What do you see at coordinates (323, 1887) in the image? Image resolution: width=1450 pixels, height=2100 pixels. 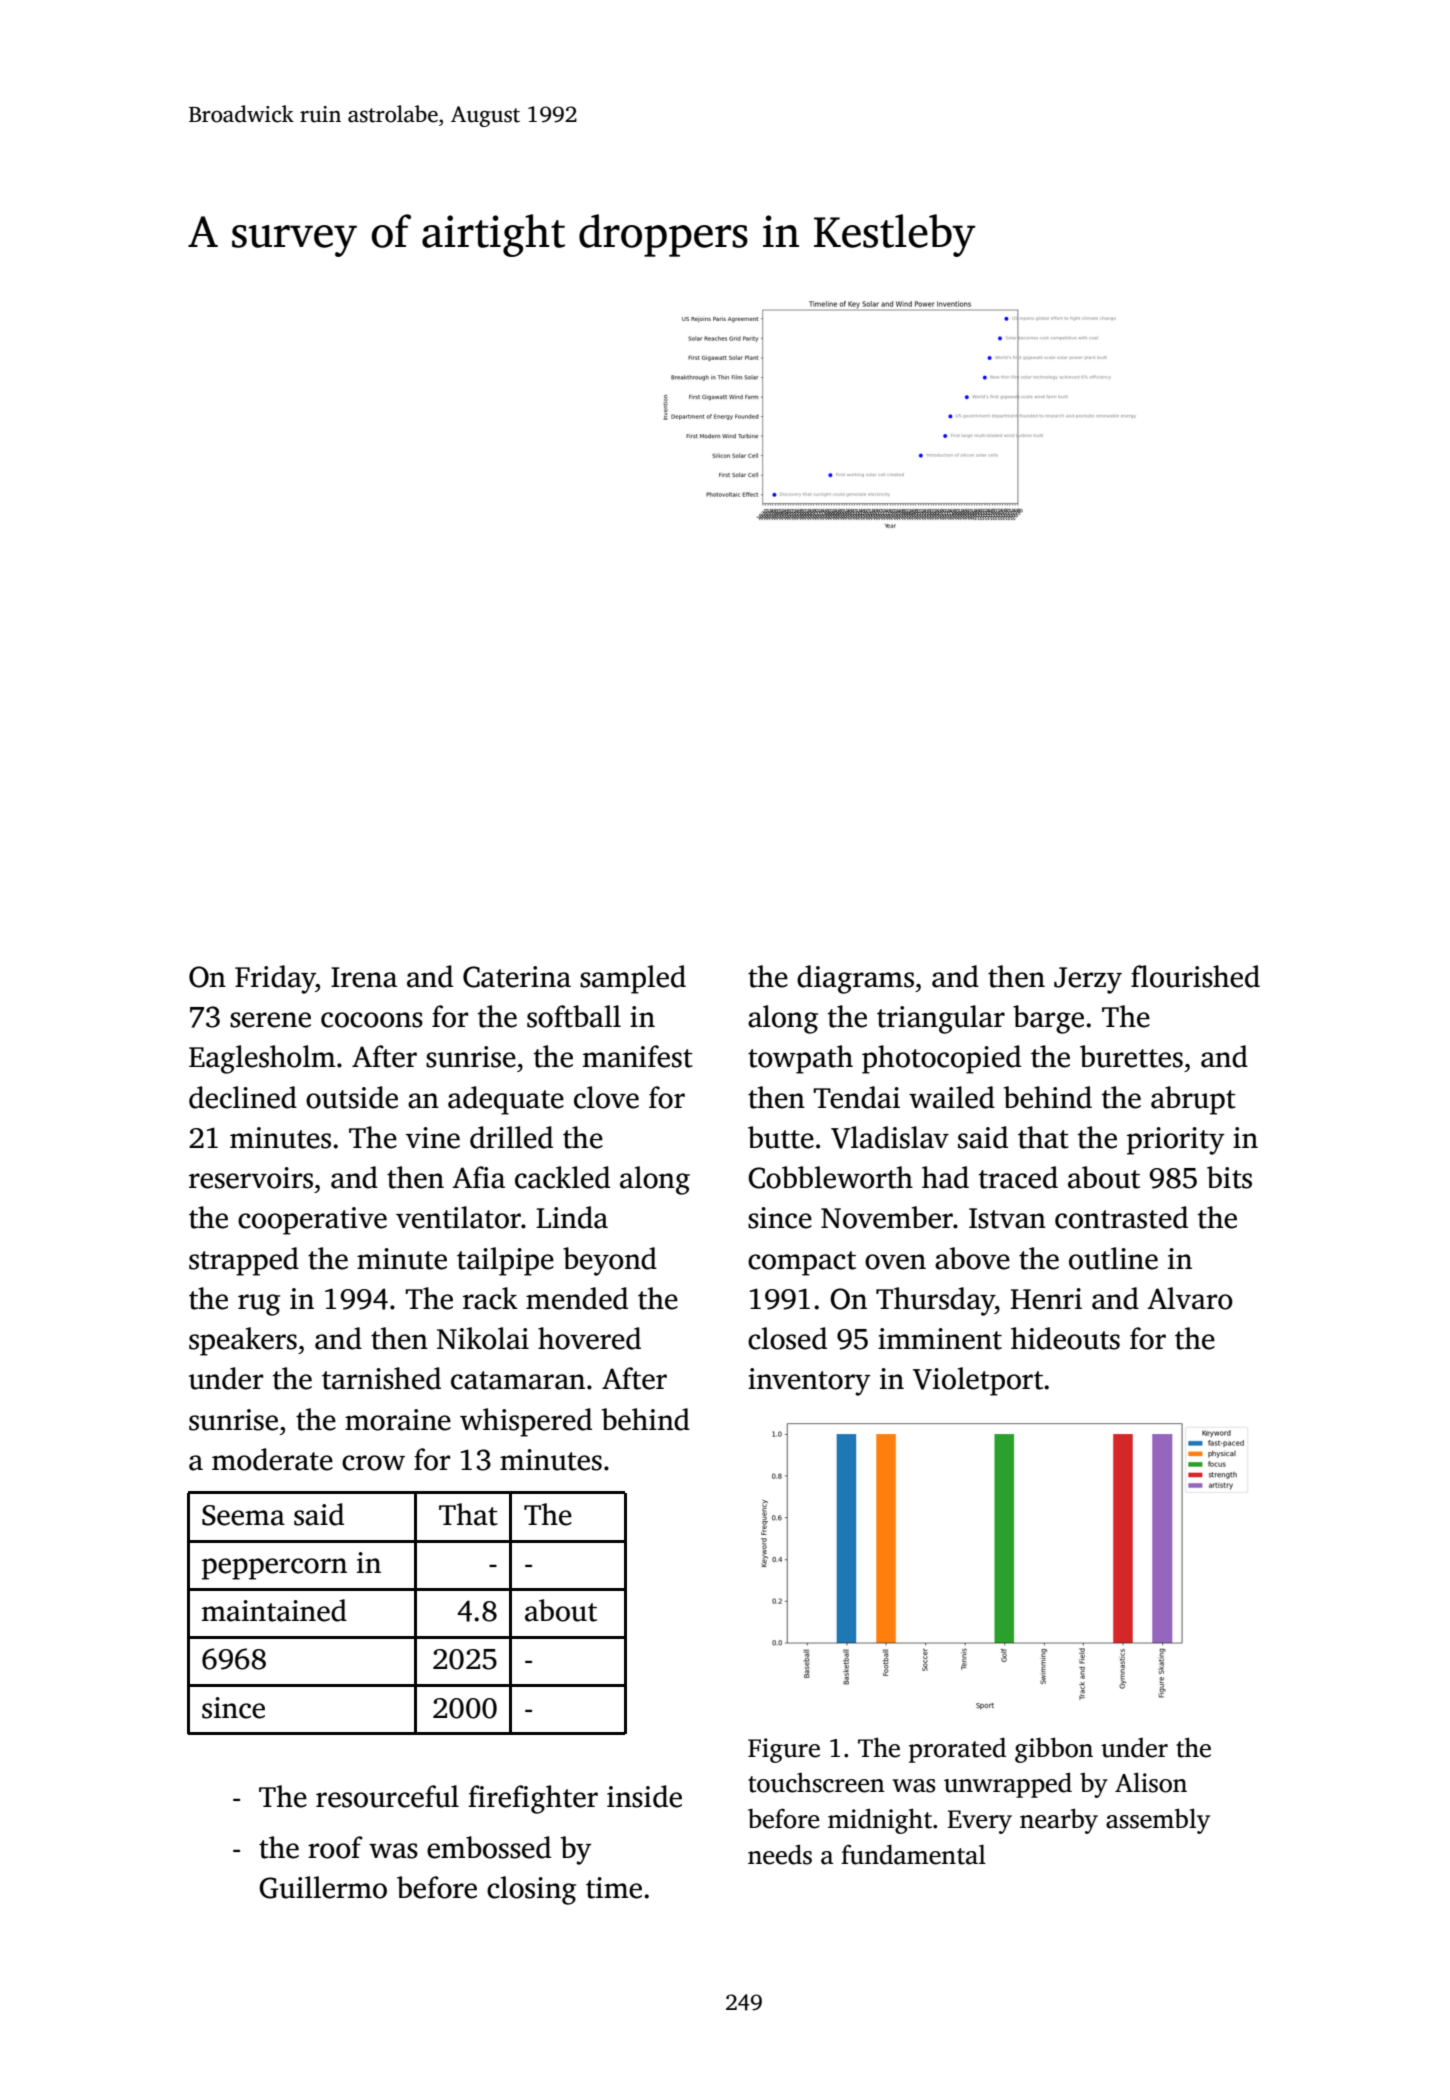 I see `Guillermo` at bounding box center [323, 1887].
